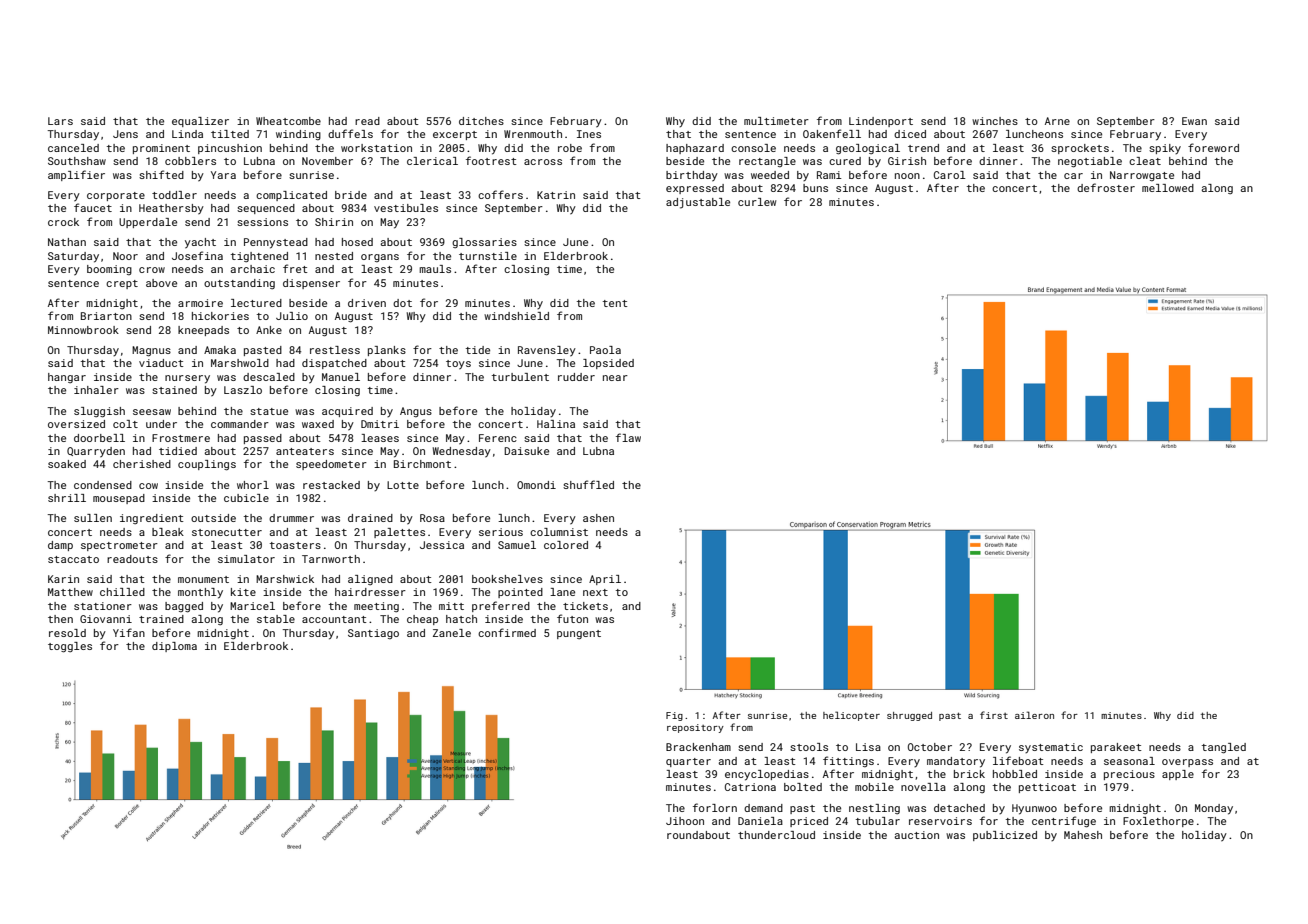 The height and width of the page is (924, 1308). What do you see at coordinates (815, 188) in the page?
I see `buns` at bounding box center [815, 188].
